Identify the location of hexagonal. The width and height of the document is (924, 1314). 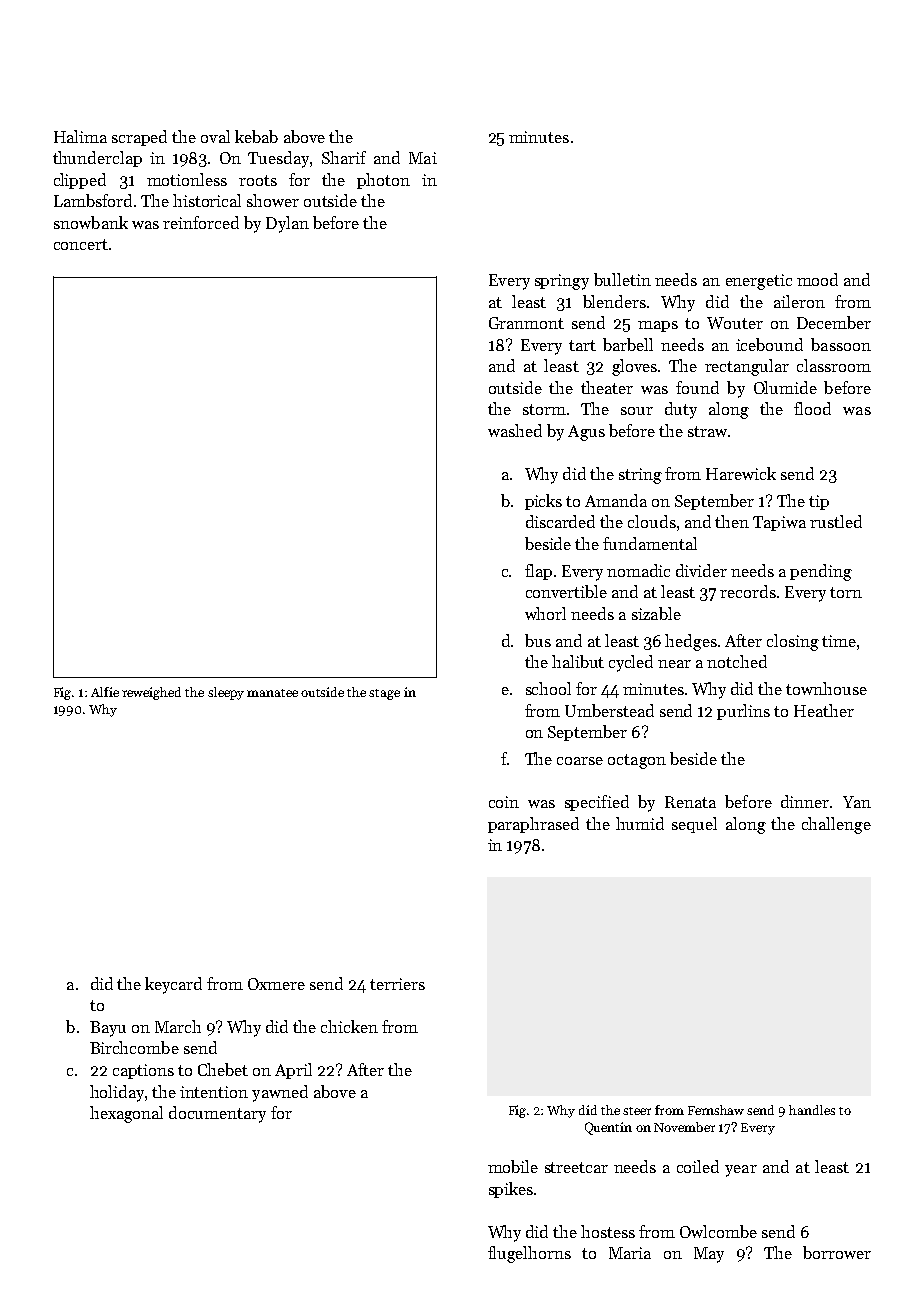
(126, 1114).
